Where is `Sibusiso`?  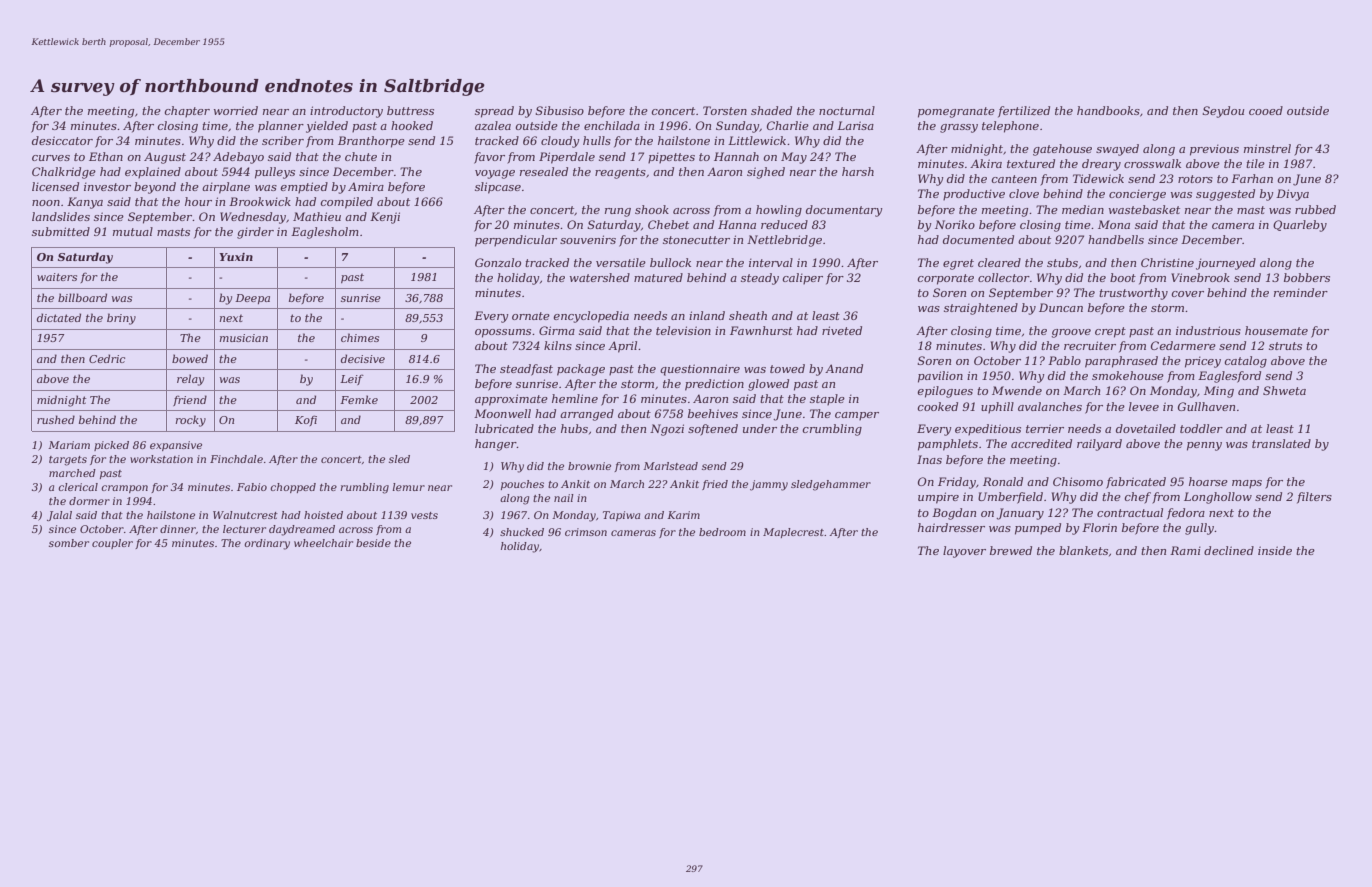
Sibusiso is located at coordinates (560, 110).
